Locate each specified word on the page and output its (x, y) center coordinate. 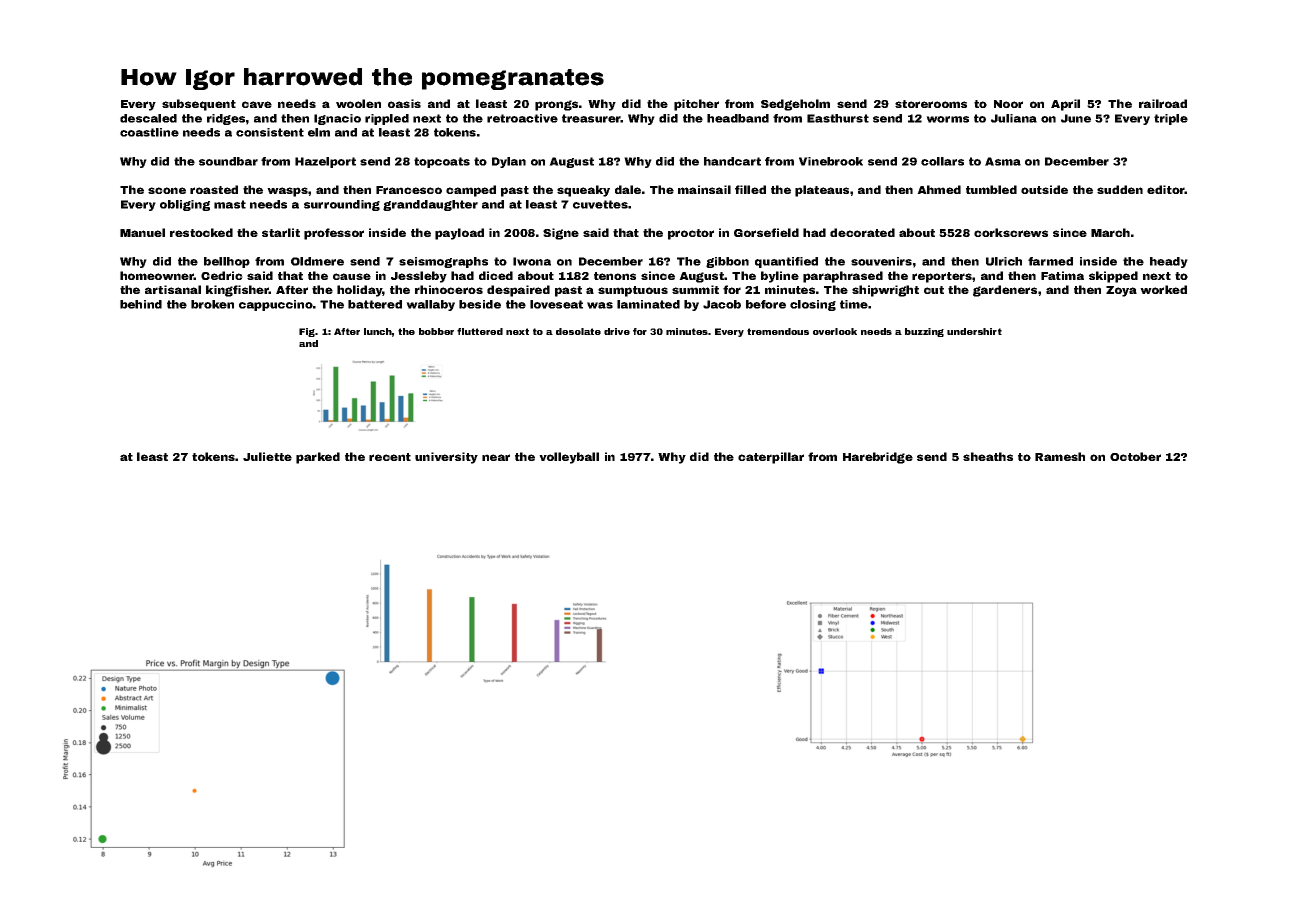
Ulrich (1004, 261)
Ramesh (1060, 456)
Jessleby (419, 277)
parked (318, 458)
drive (617, 331)
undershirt (974, 331)
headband (738, 118)
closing (813, 305)
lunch (378, 331)
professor (334, 234)
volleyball (569, 458)
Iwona (532, 261)
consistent (270, 132)
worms (947, 119)
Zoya (1121, 291)
